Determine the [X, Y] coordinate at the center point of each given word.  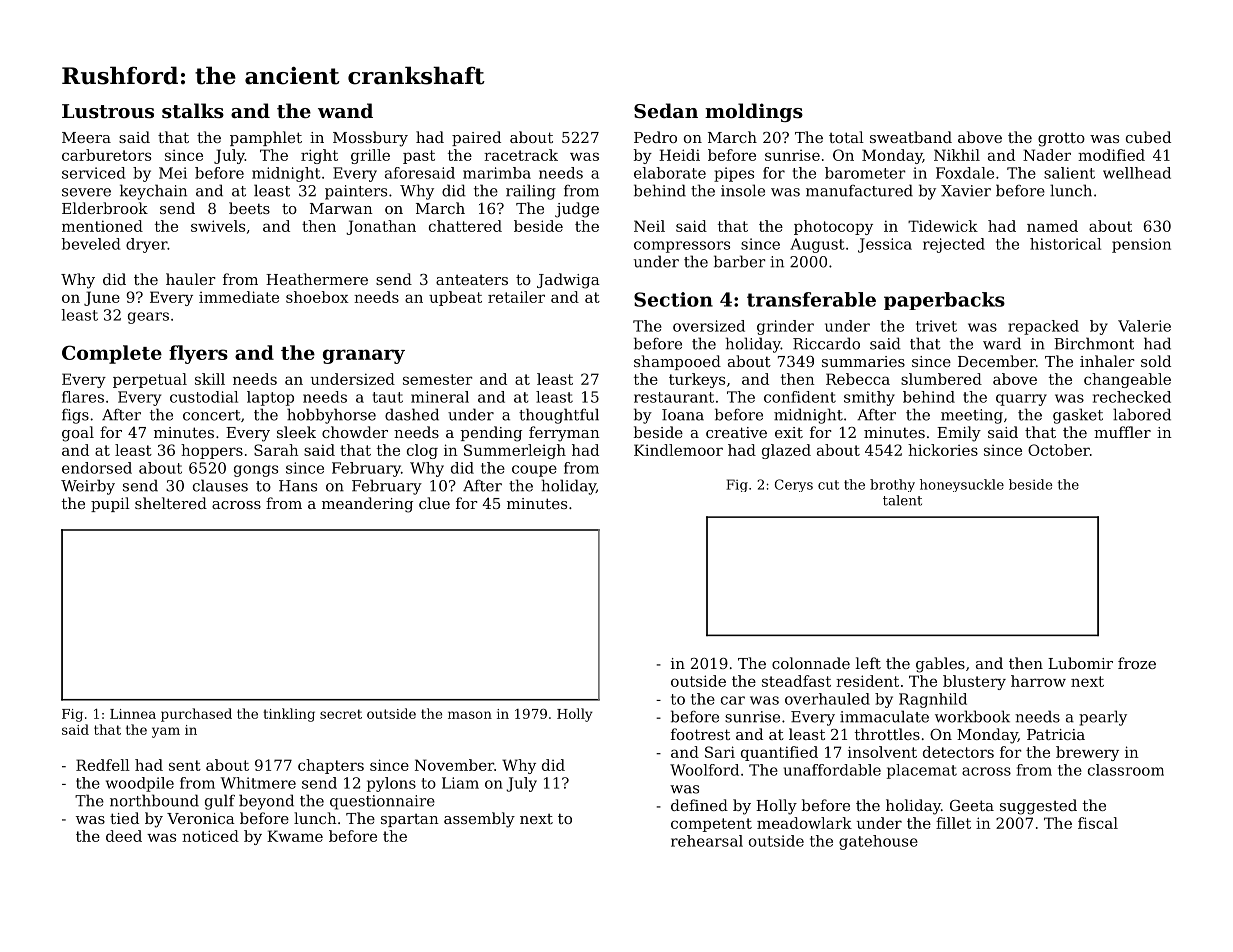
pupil [110, 504]
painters [356, 192]
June [102, 298]
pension [1141, 245]
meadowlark [804, 823]
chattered [465, 226]
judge [577, 210]
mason [470, 715]
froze [1137, 663]
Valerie [1144, 326]
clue [434, 503]
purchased [196, 715]
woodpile [140, 784]
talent [902, 500]
